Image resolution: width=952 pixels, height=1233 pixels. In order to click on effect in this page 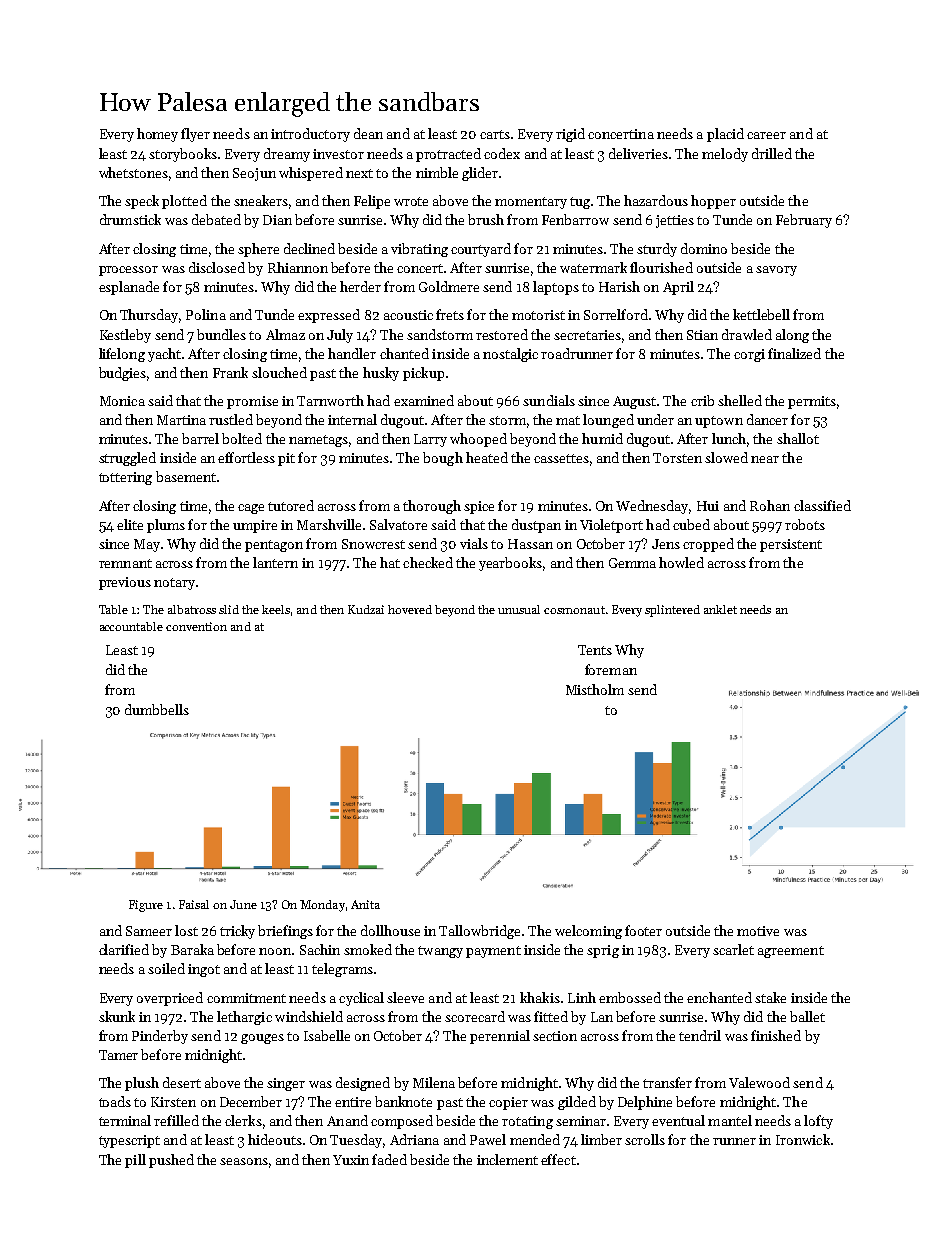, I will do `click(558, 1159)`.
